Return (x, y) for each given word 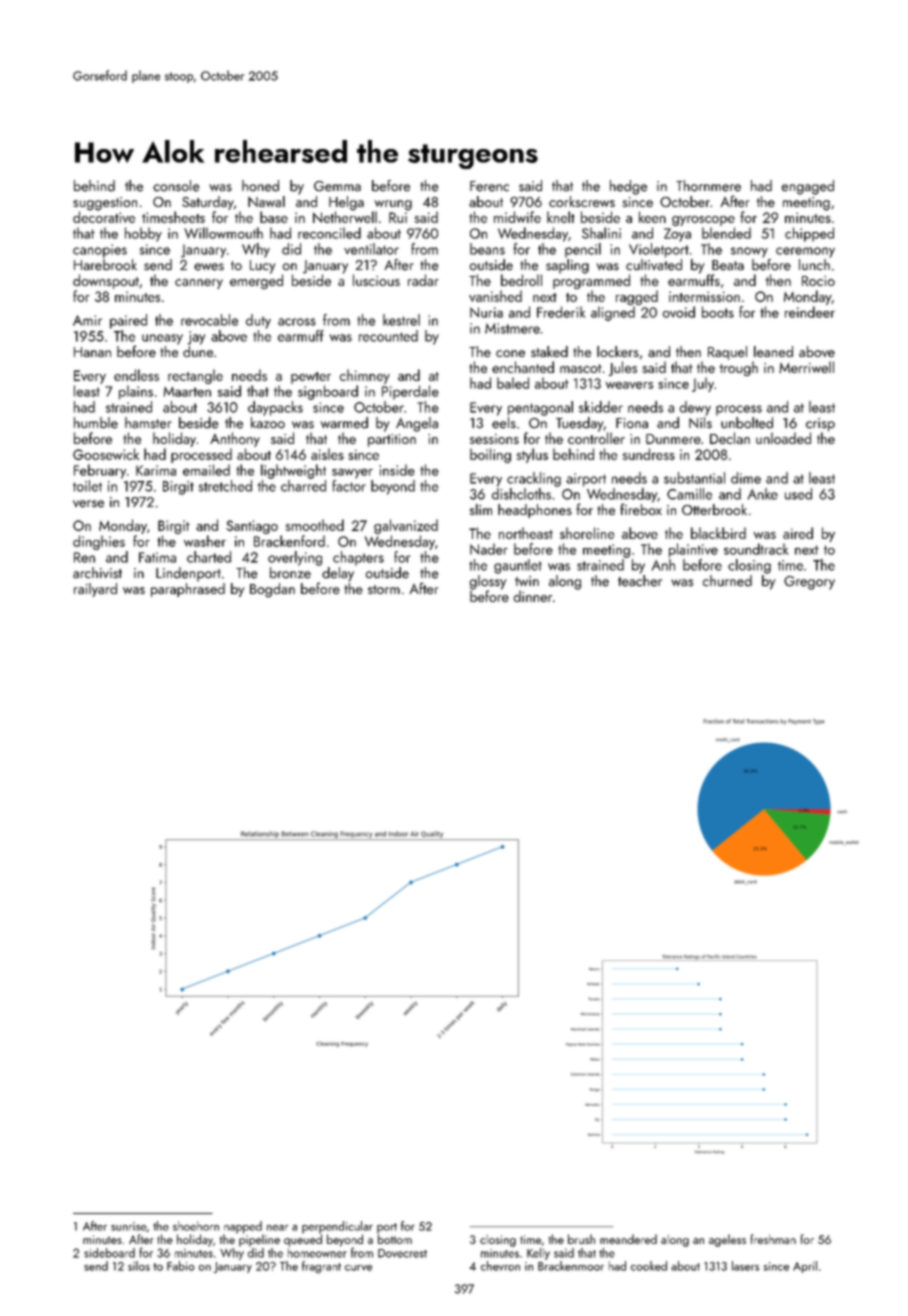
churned (727, 581)
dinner (532, 596)
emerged (256, 281)
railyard (95, 590)
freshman (773, 1239)
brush (581, 1239)
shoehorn (196, 1226)
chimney (365, 376)
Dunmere (673, 439)
